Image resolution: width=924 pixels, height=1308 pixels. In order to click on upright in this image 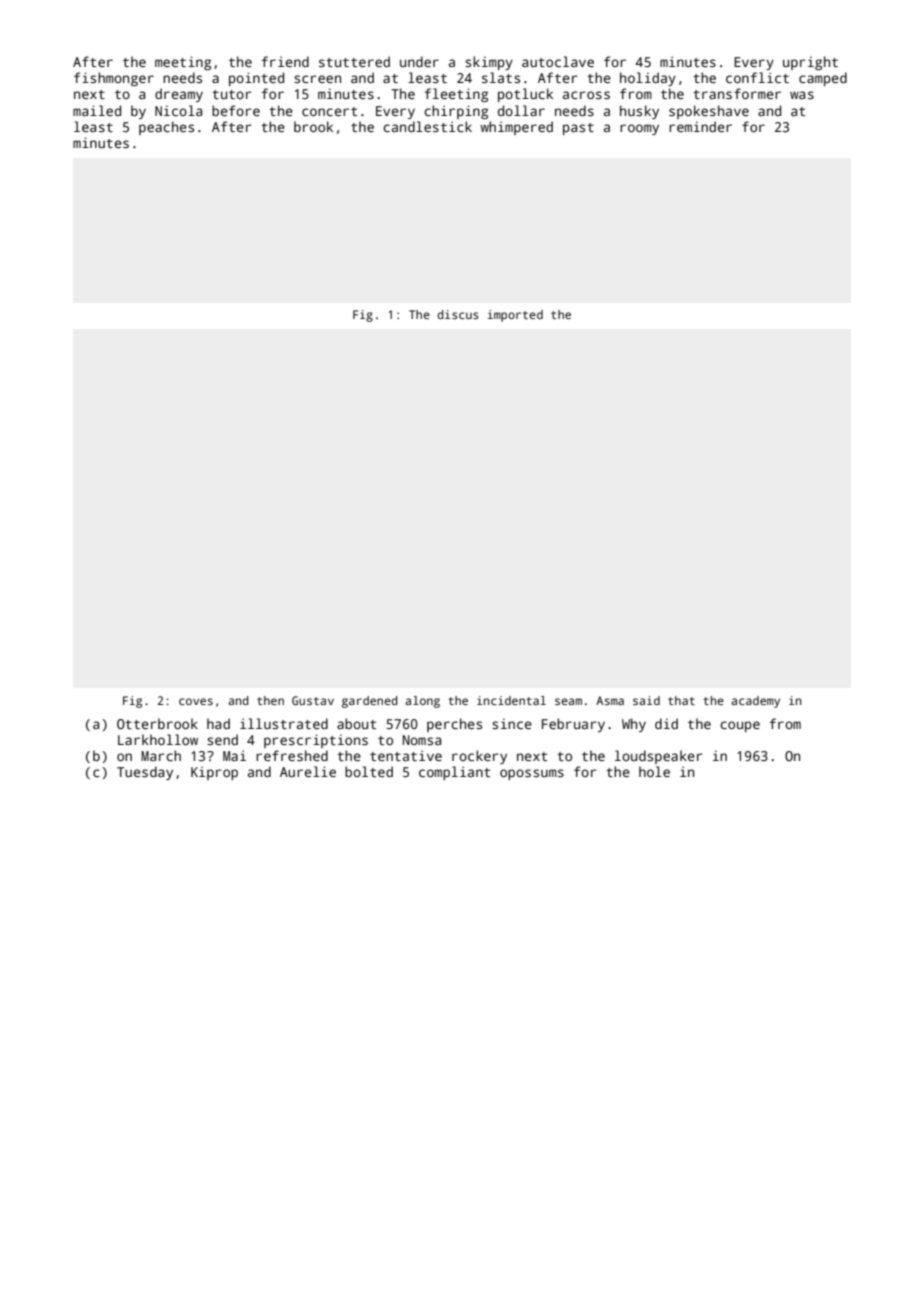, I will do `click(810, 63)`.
